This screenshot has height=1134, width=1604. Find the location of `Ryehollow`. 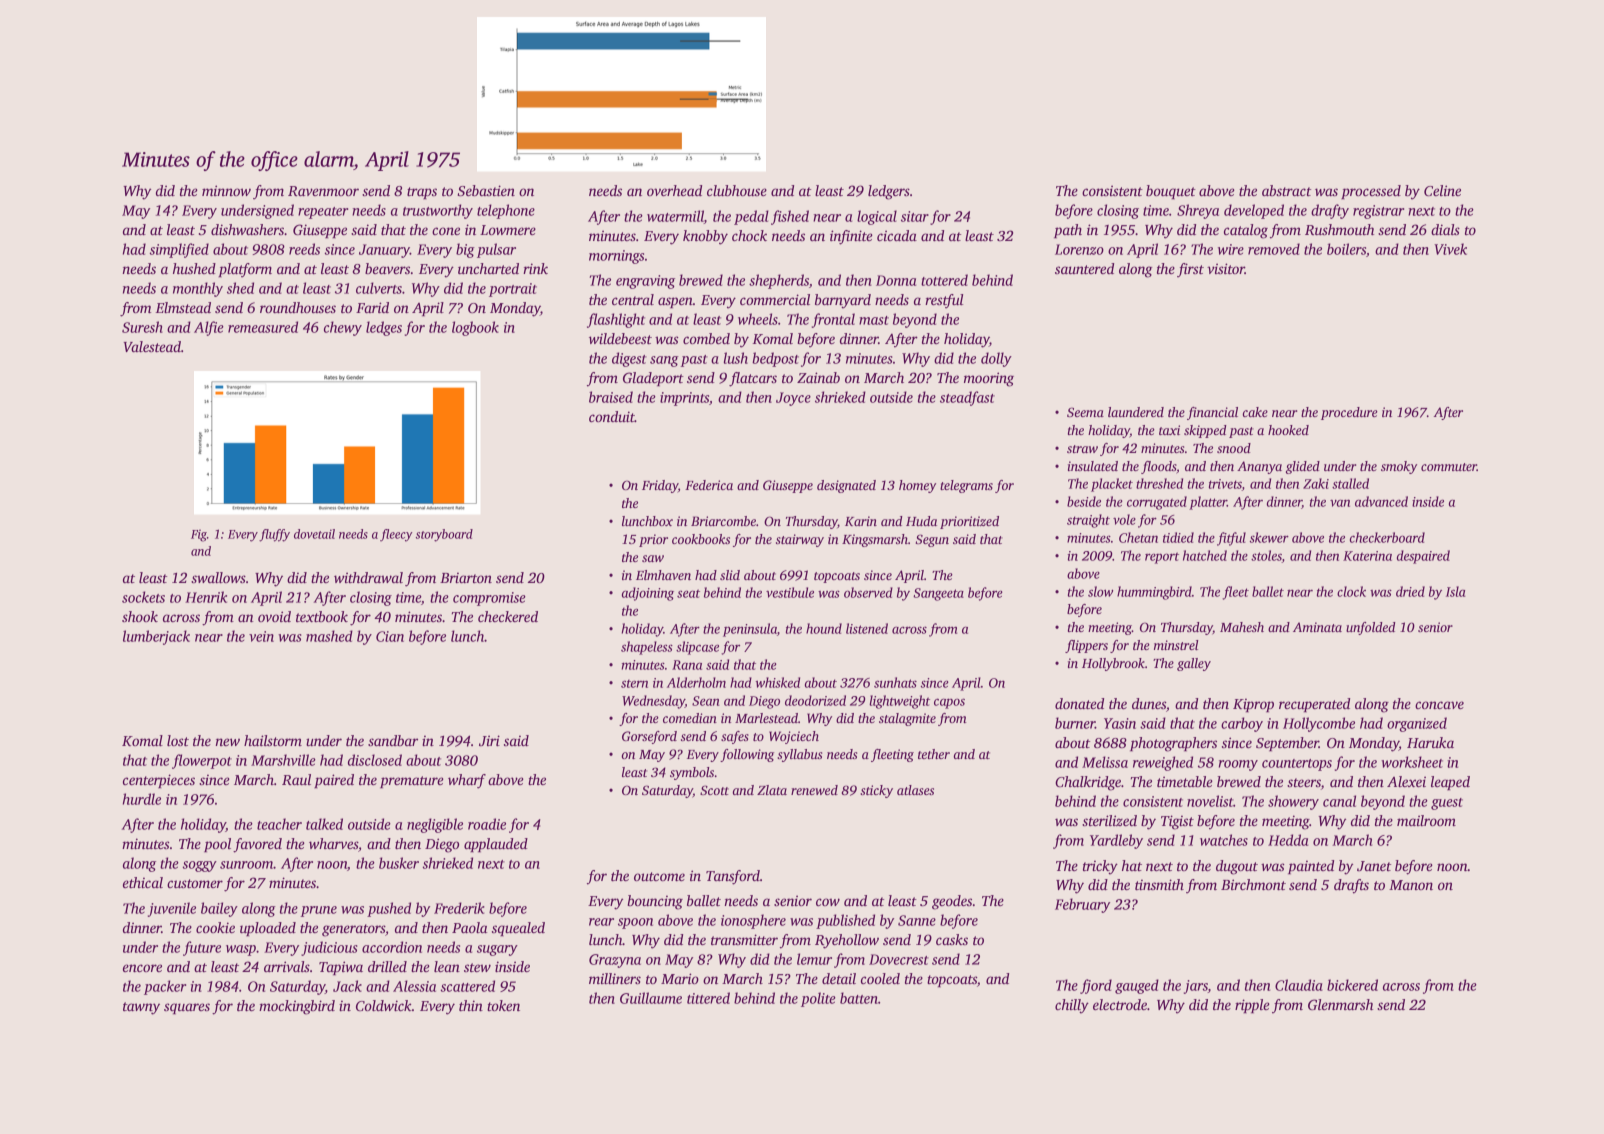

Ryehollow is located at coordinates (847, 941).
